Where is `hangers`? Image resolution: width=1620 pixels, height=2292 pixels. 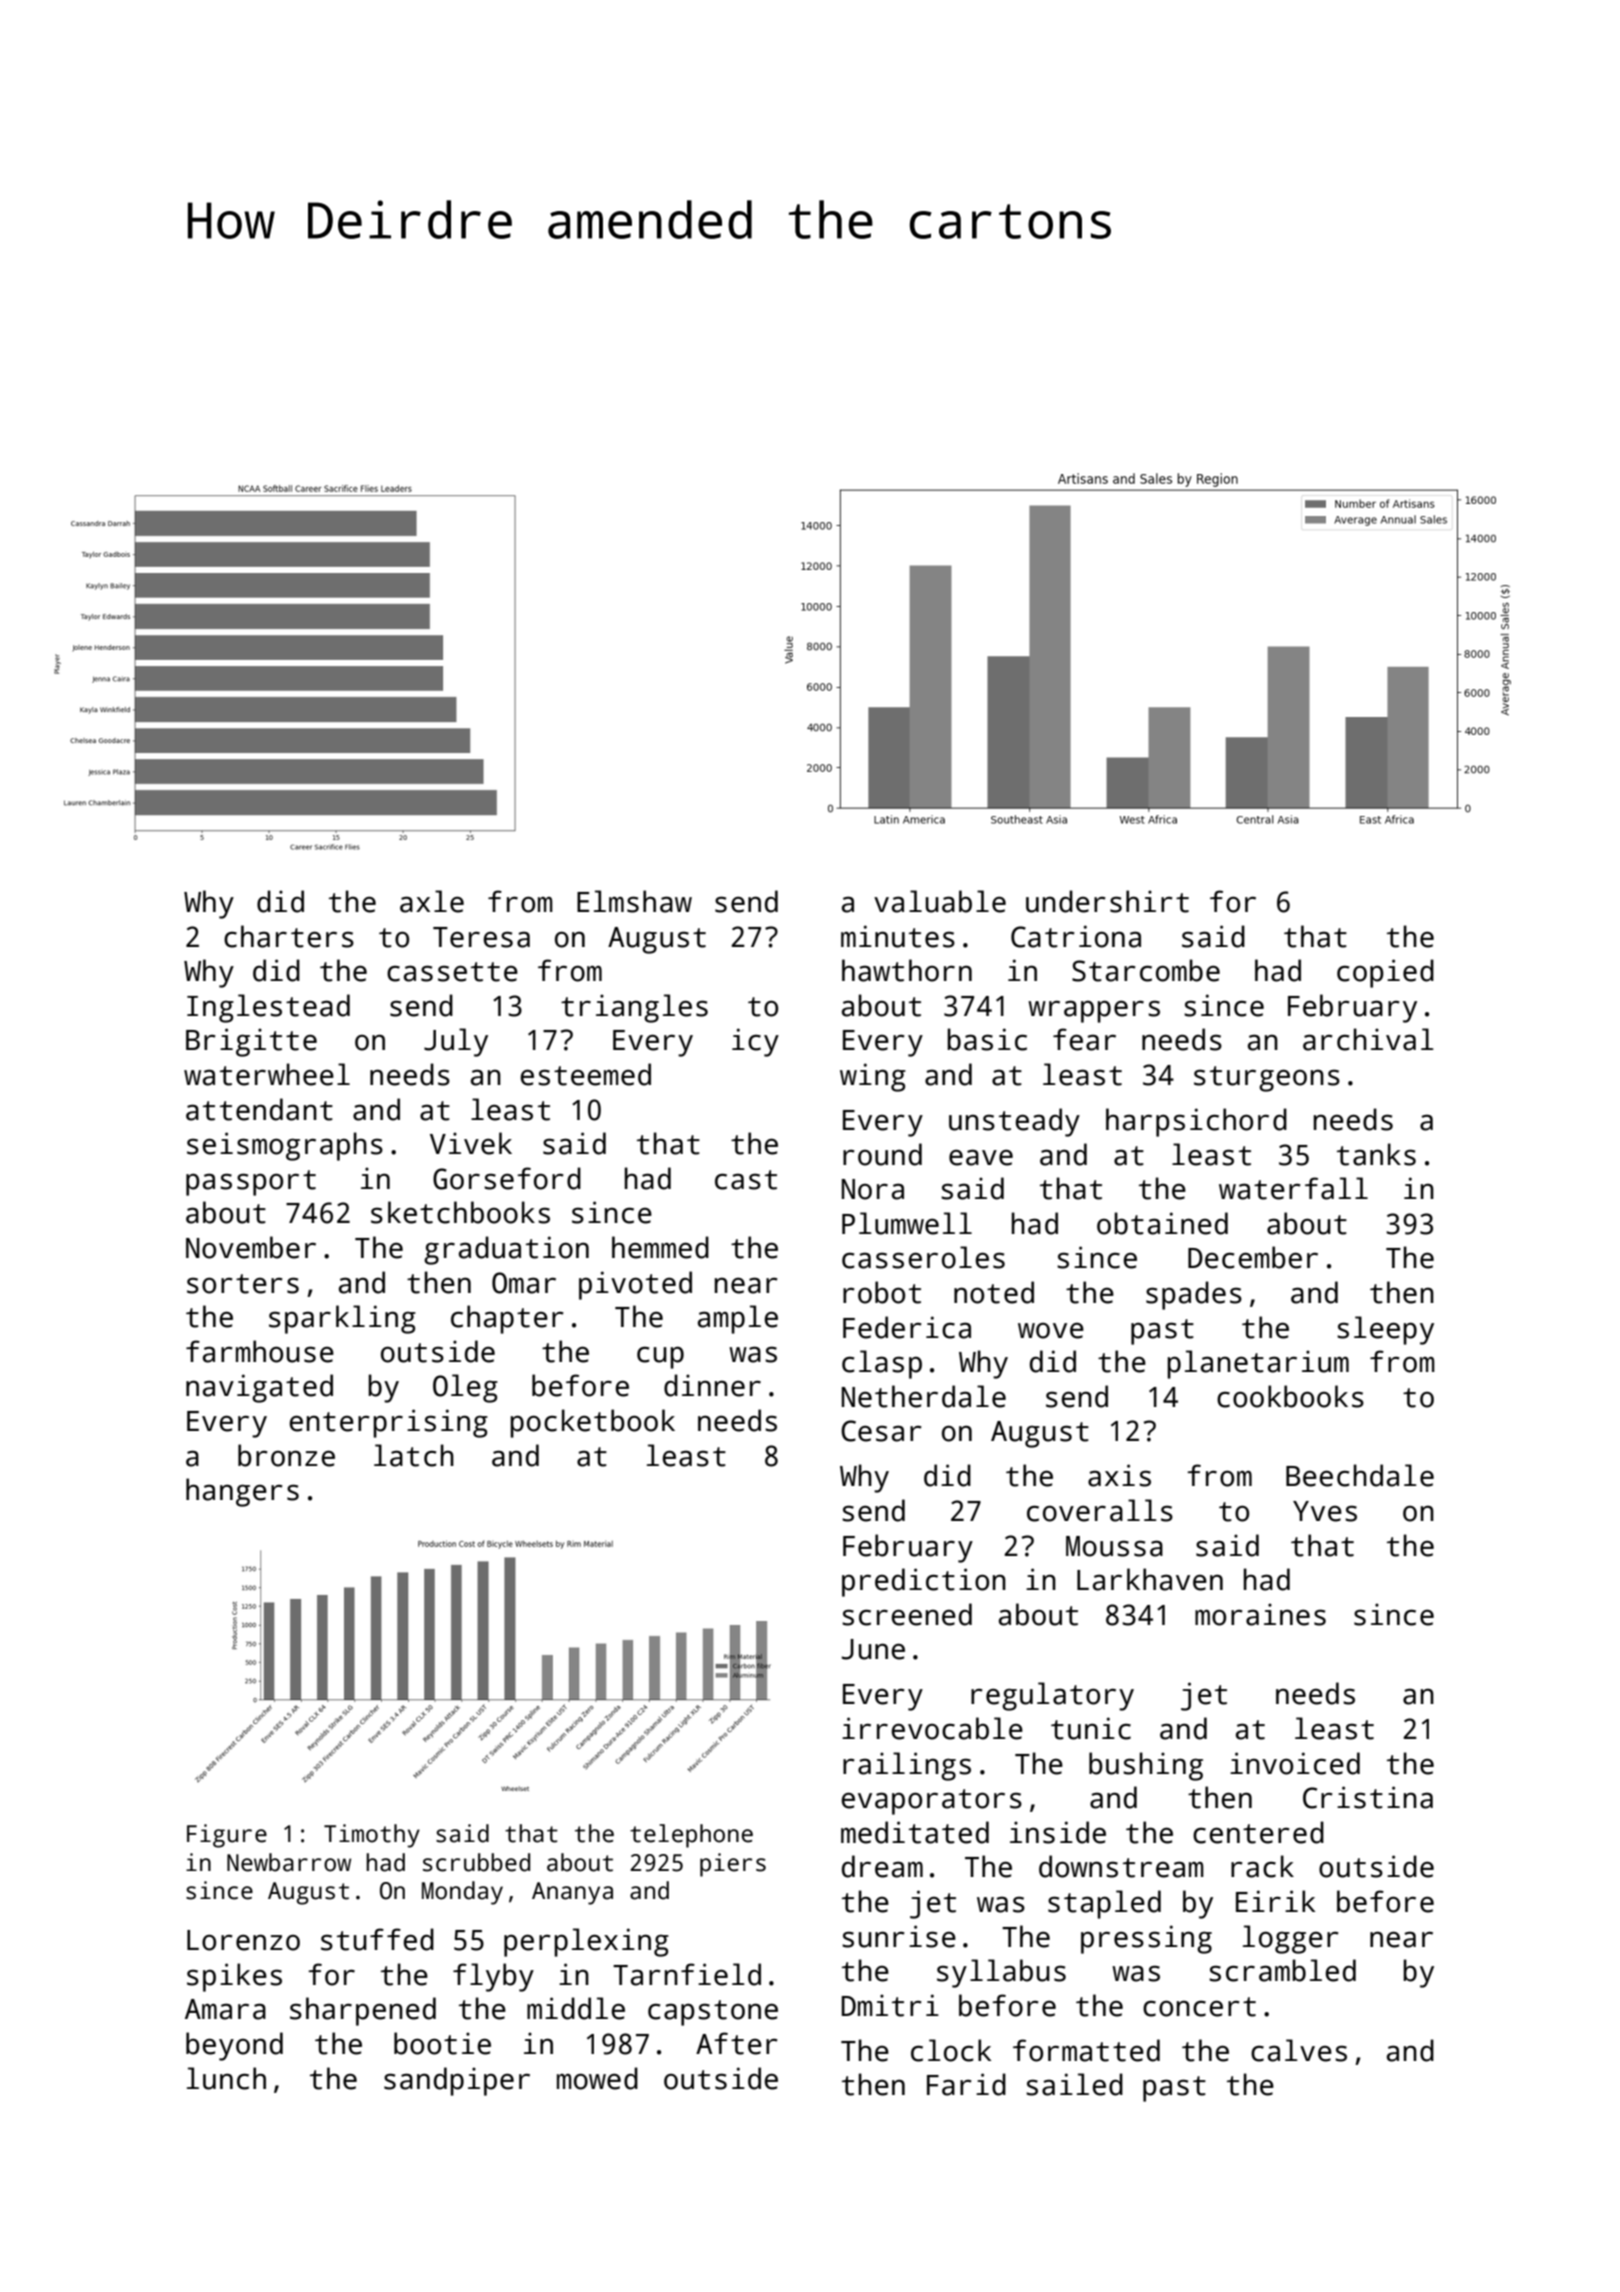 hangers is located at coordinates (242, 1492).
